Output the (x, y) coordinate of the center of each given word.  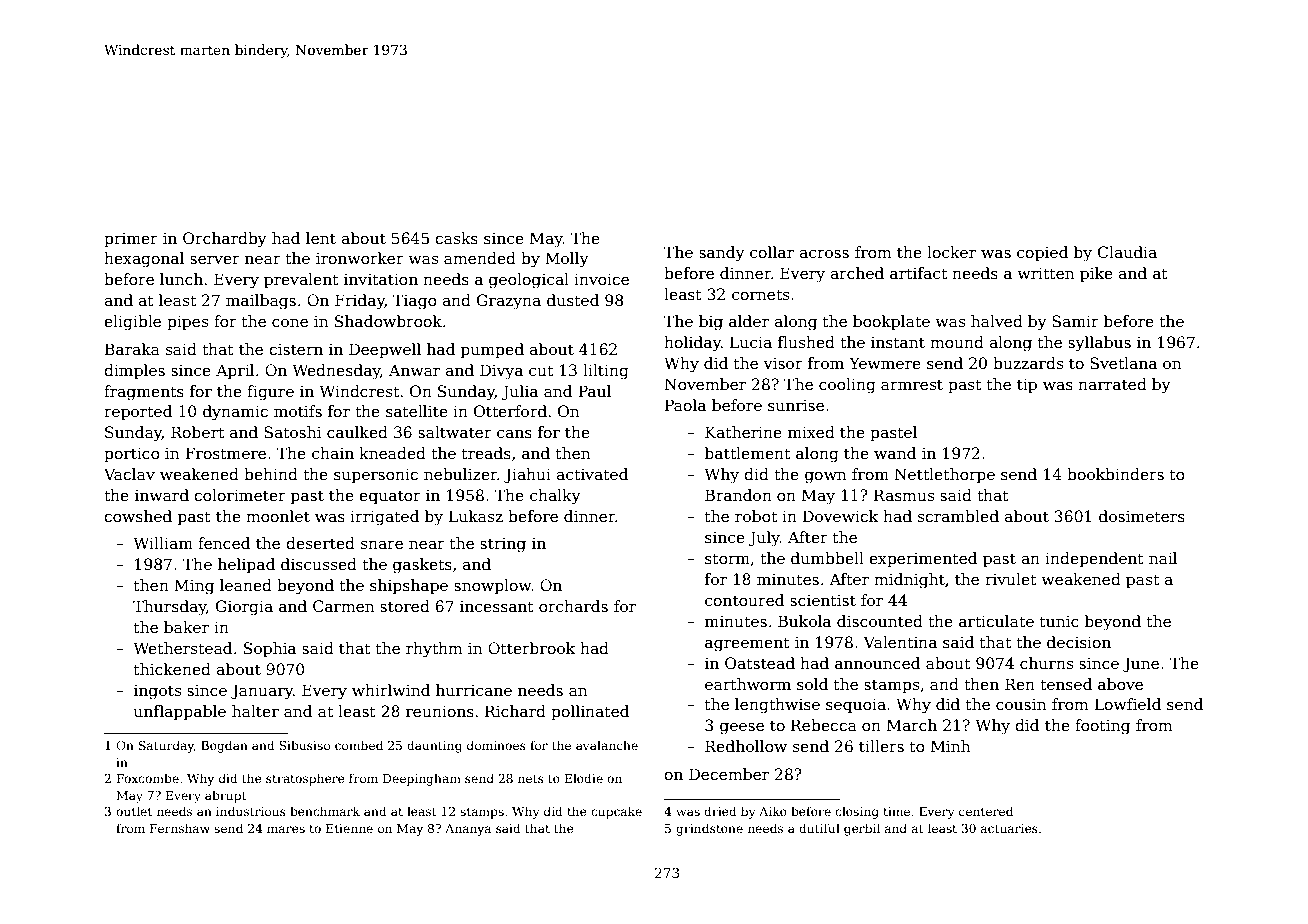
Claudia (1127, 252)
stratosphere (305, 779)
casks (456, 238)
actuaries (1009, 828)
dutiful (819, 828)
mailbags (261, 302)
